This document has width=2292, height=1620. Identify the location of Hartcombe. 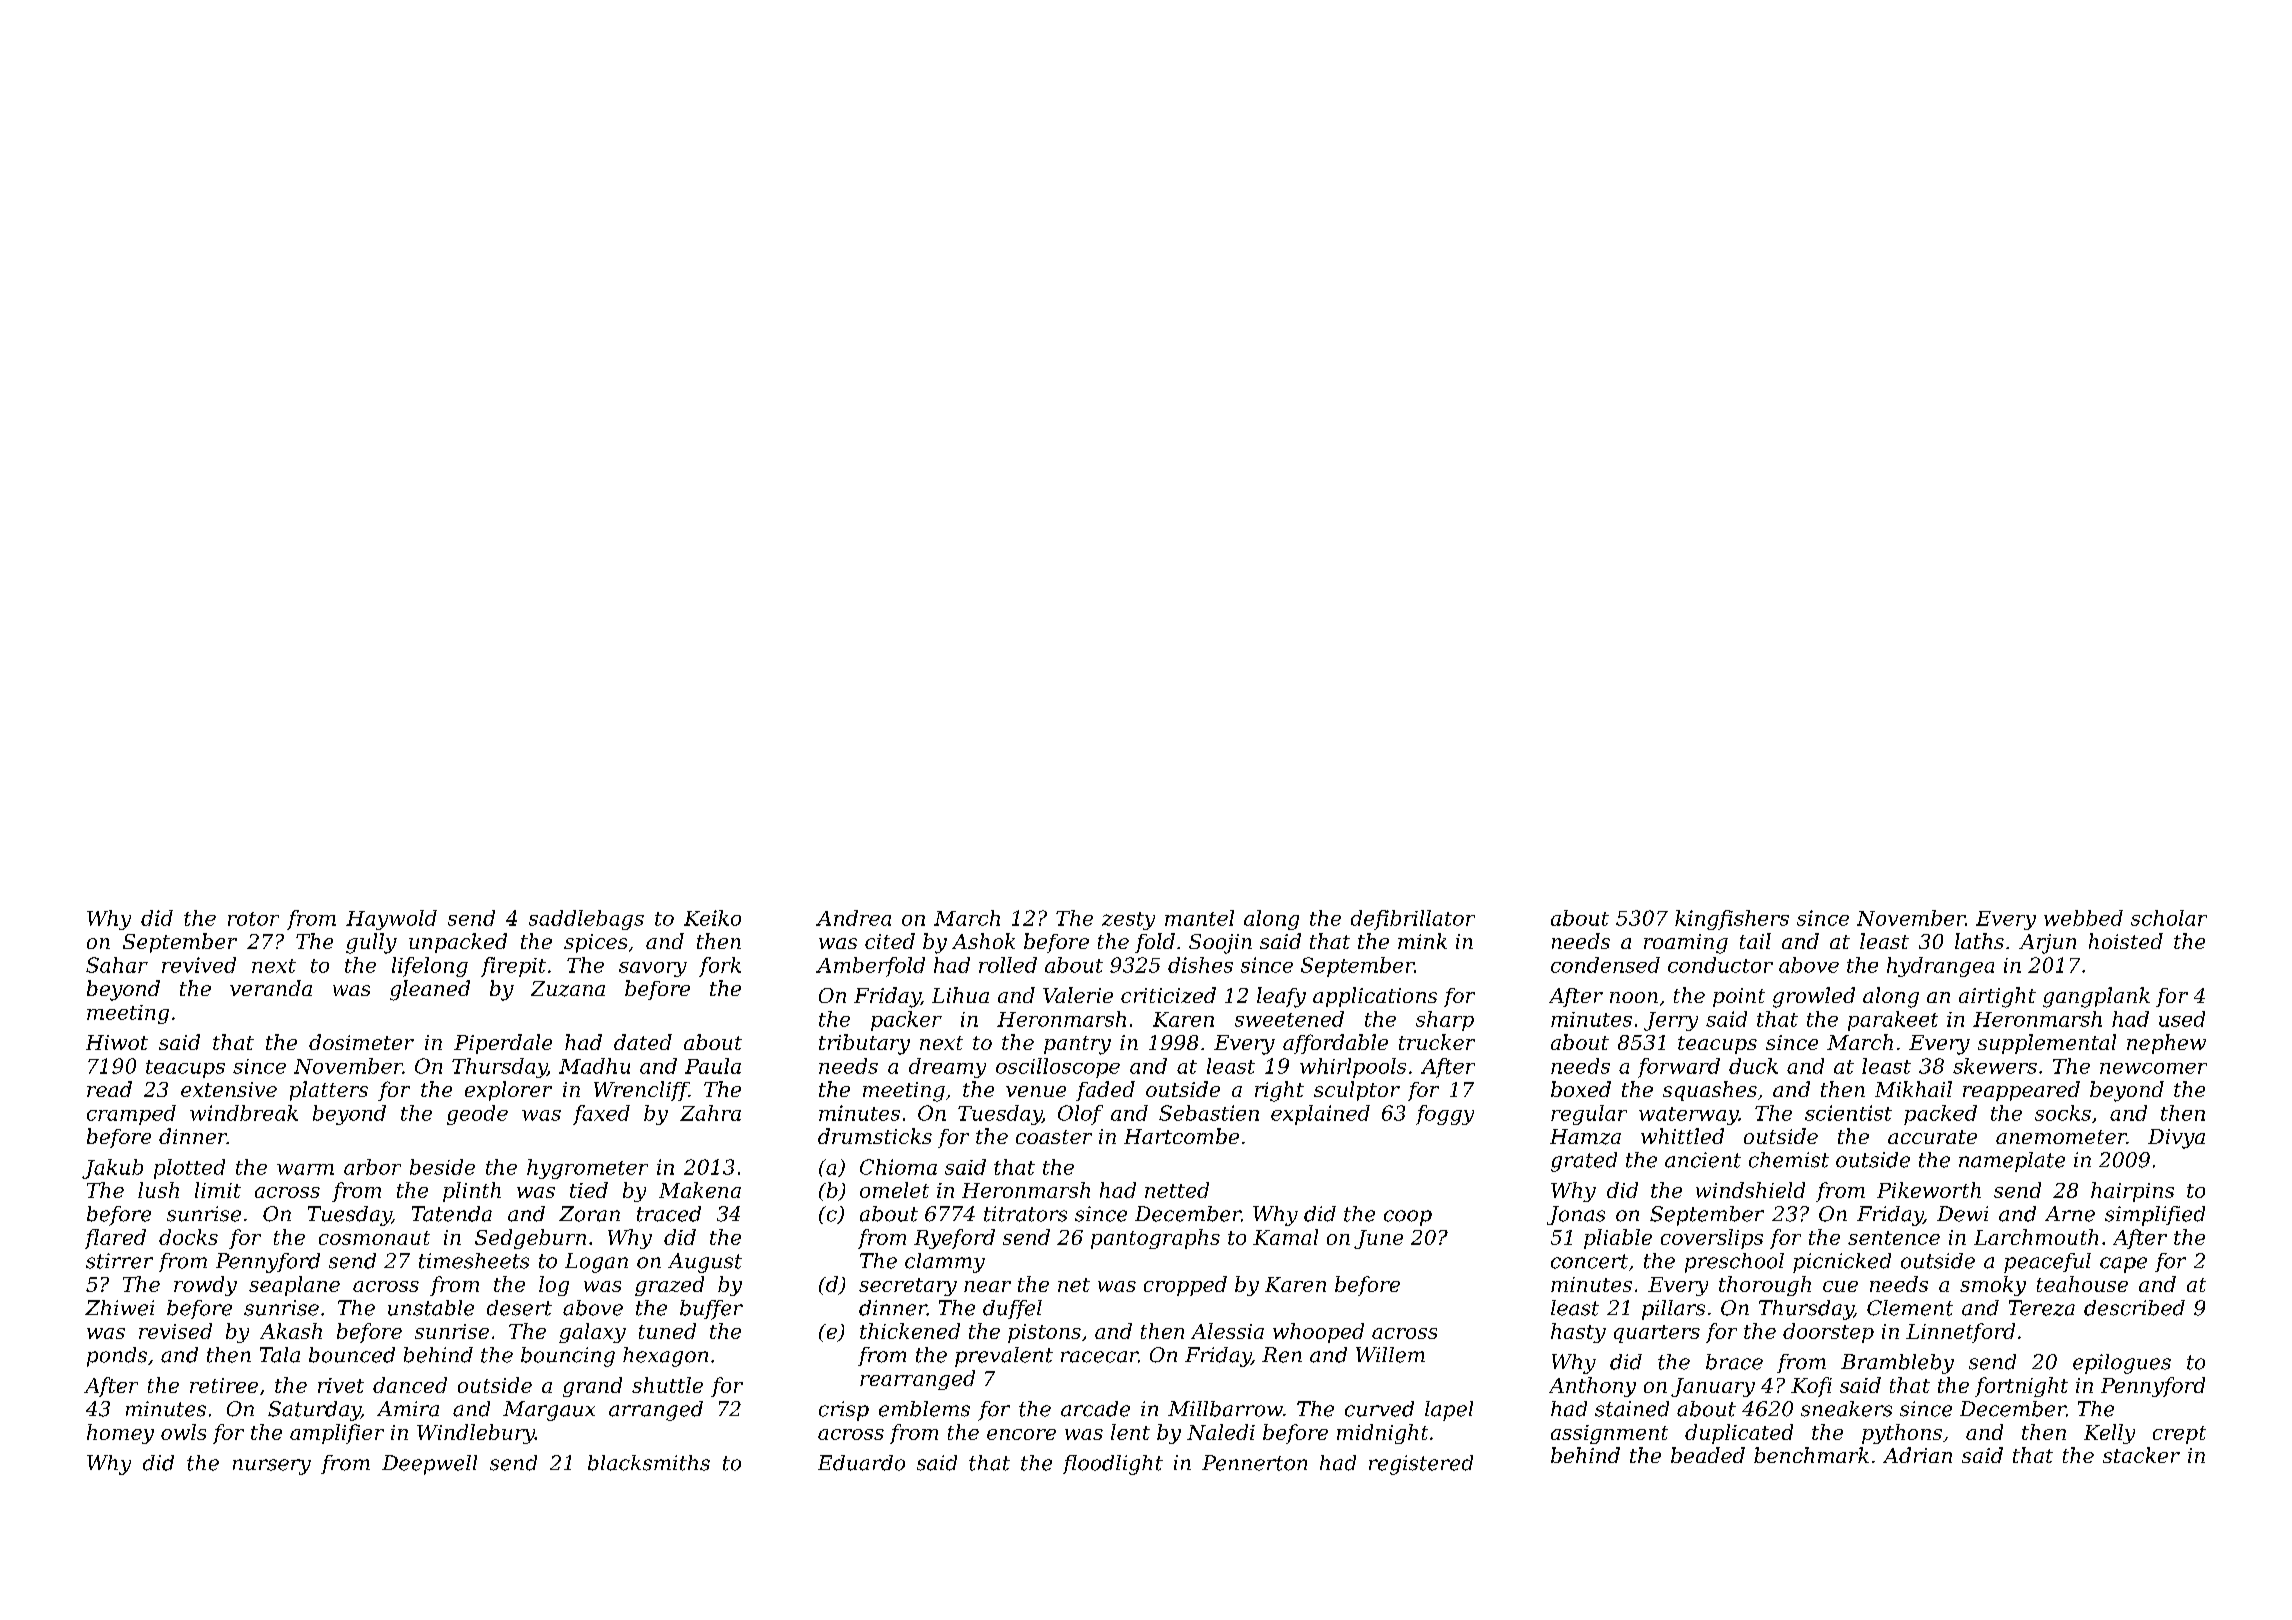
(1181, 1136).
